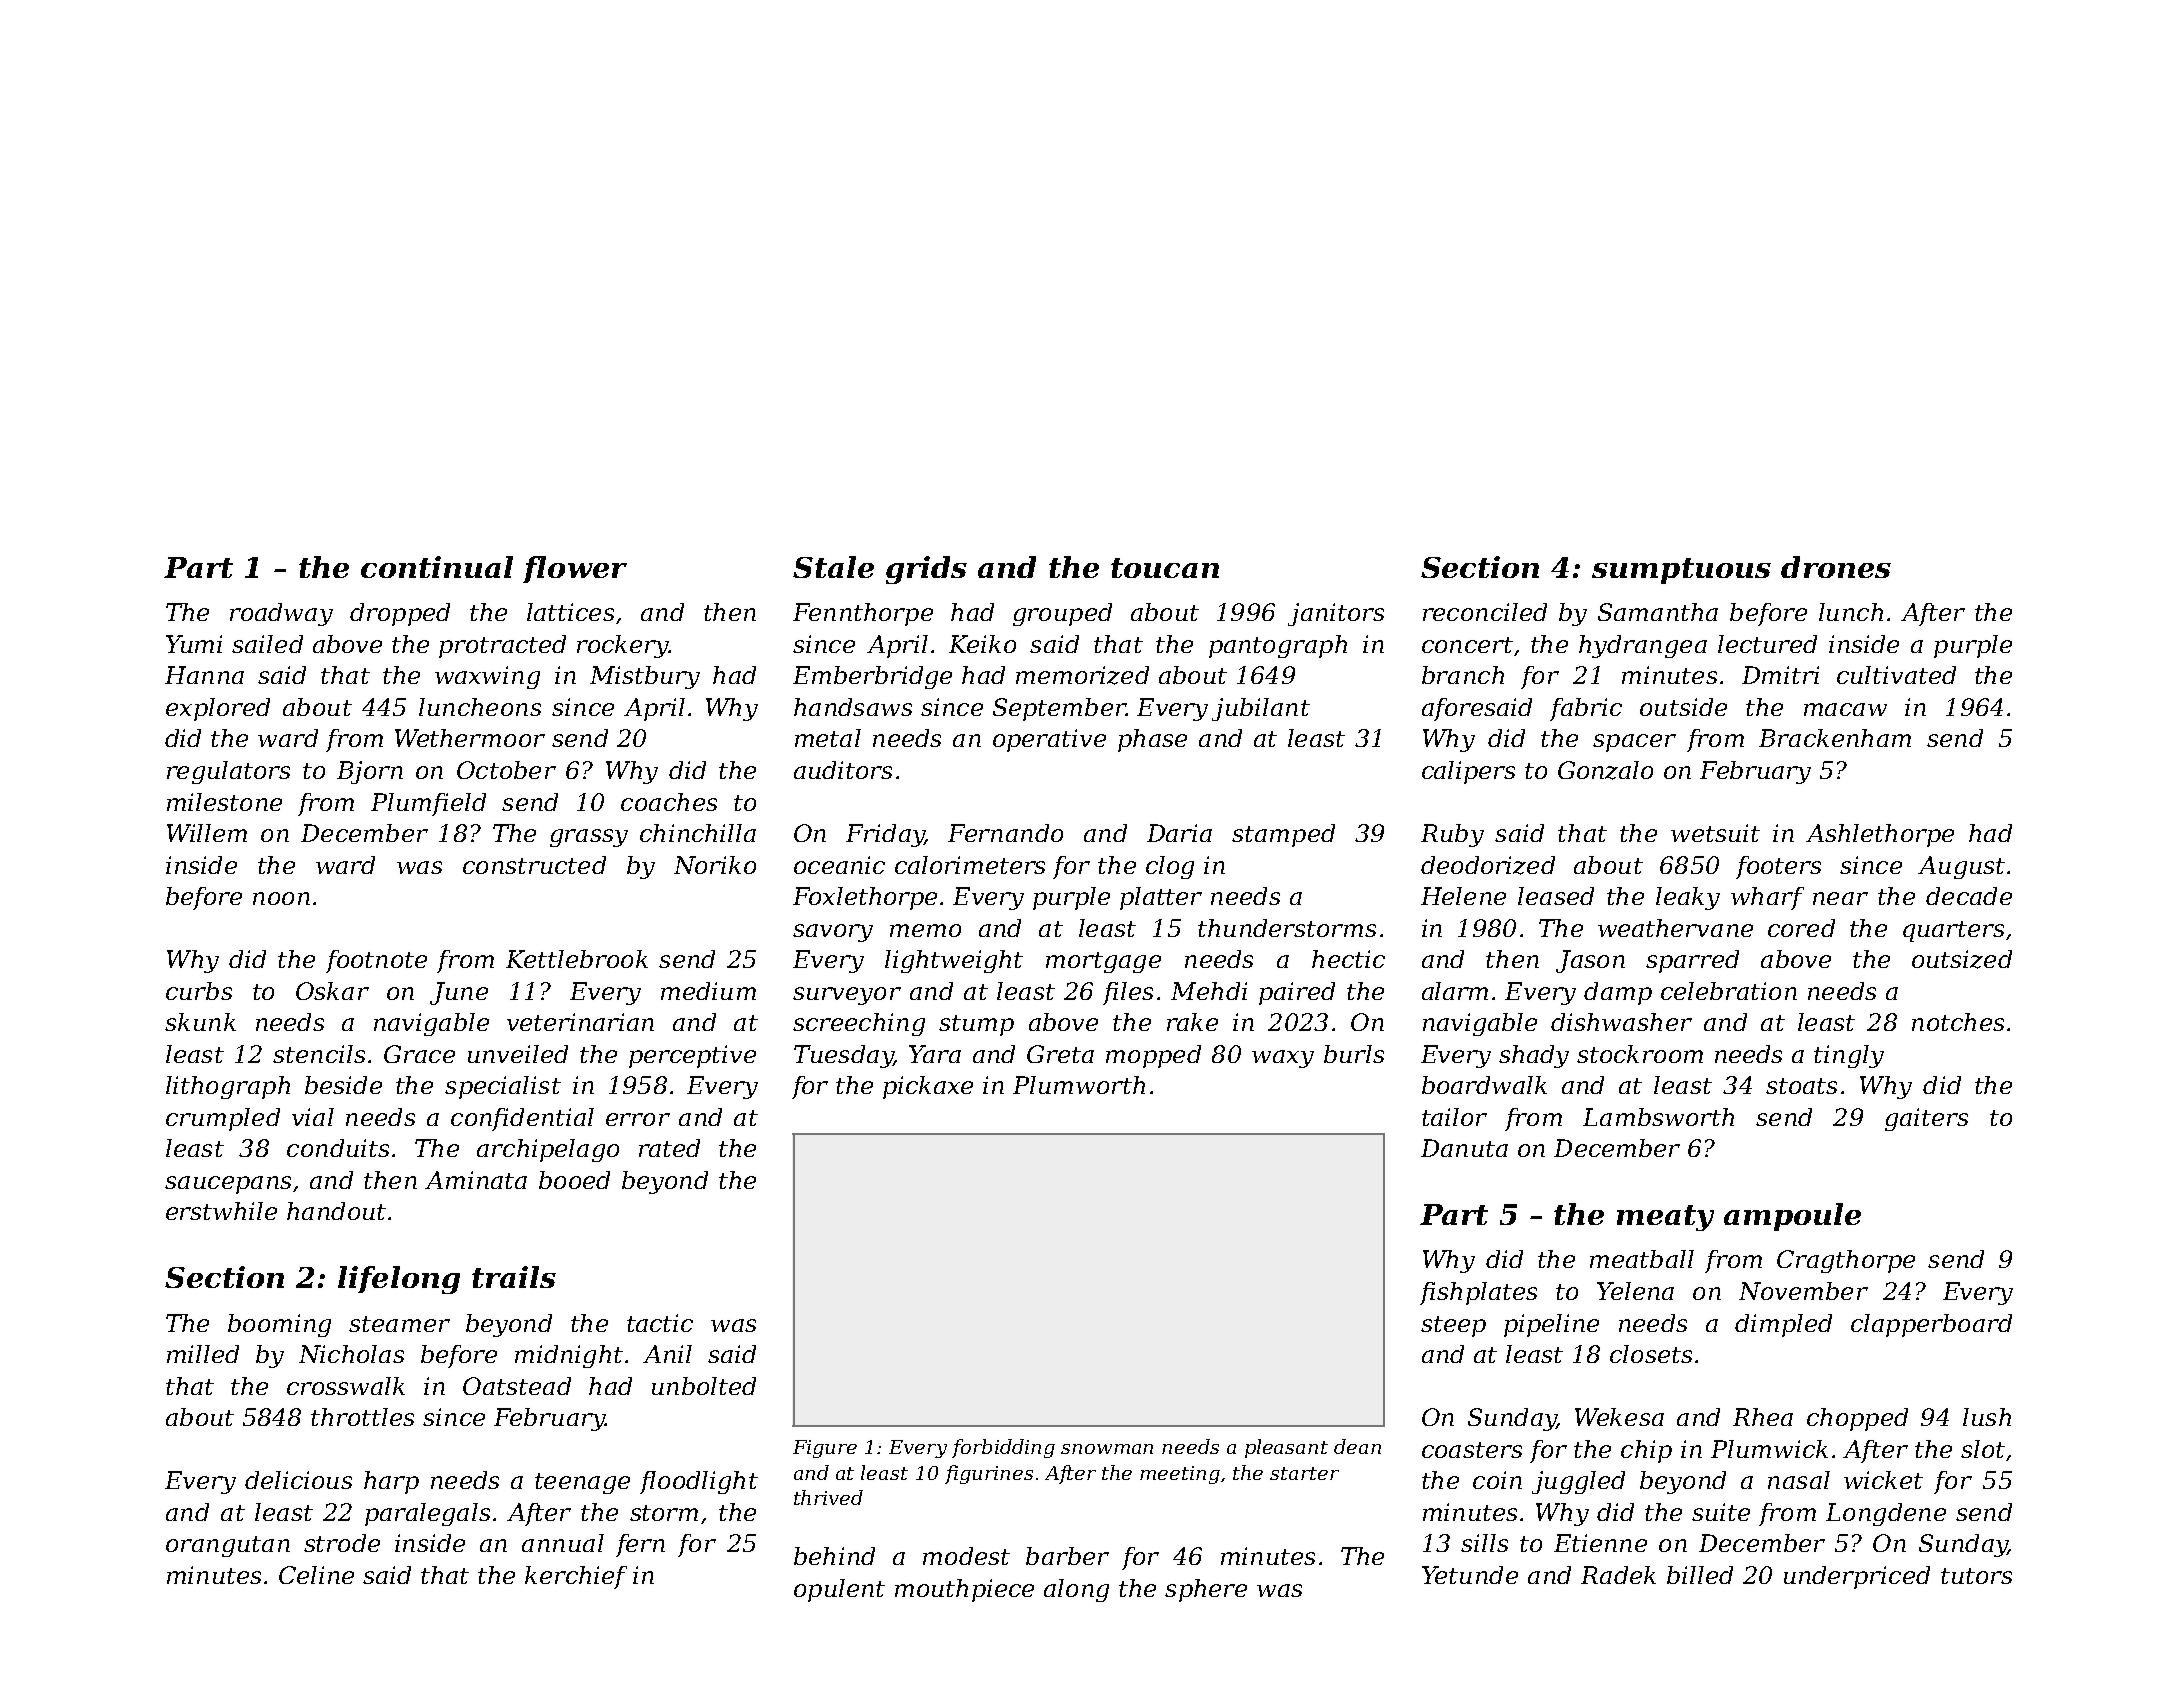 This screenshot has height=1683, width=2178. I want to click on Willem, so click(207, 833).
